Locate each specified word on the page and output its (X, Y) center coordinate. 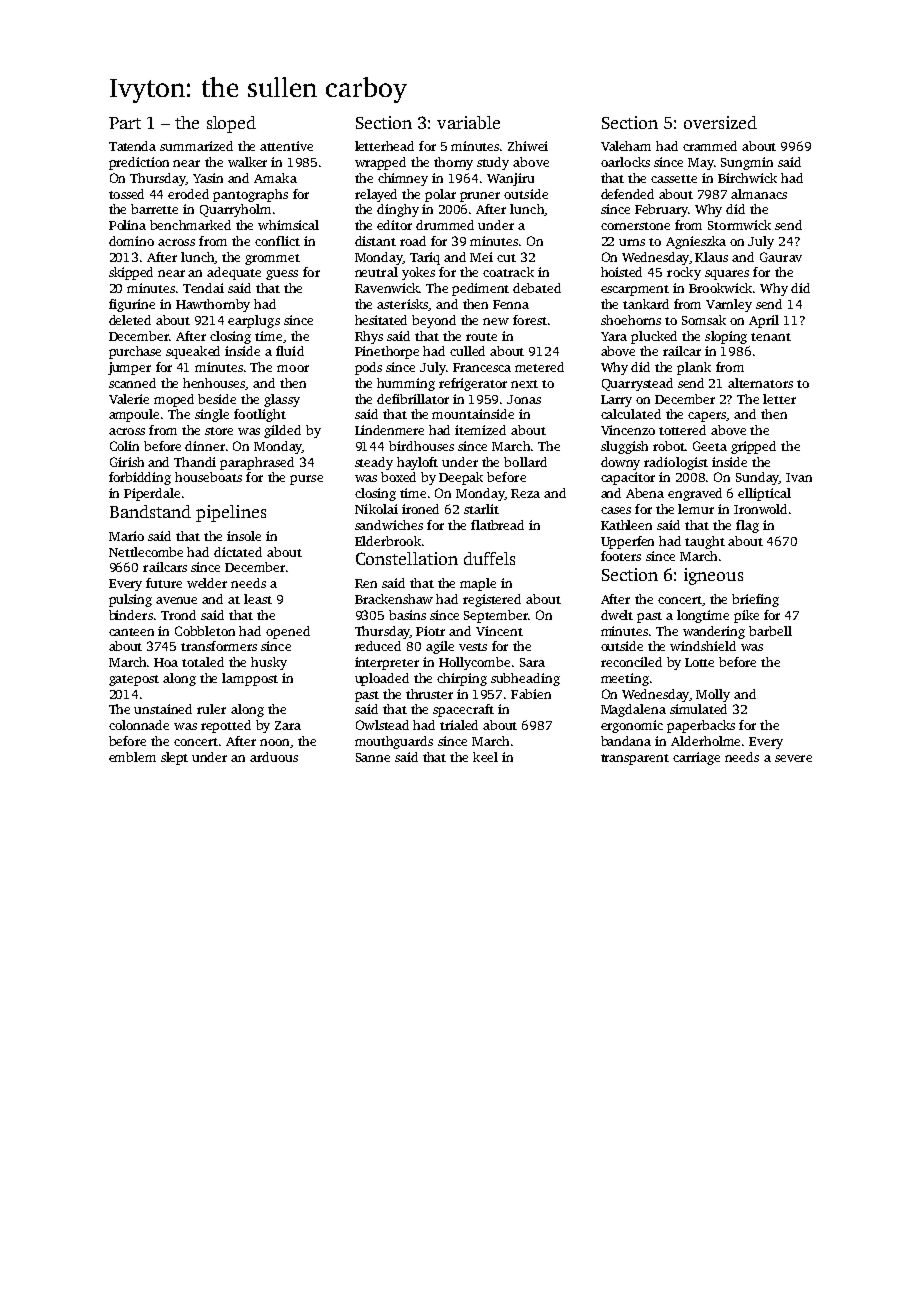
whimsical (288, 225)
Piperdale (152, 494)
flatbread (497, 525)
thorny (453, 163)
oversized (720, 122)
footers (621, 556)
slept (174, 758)
